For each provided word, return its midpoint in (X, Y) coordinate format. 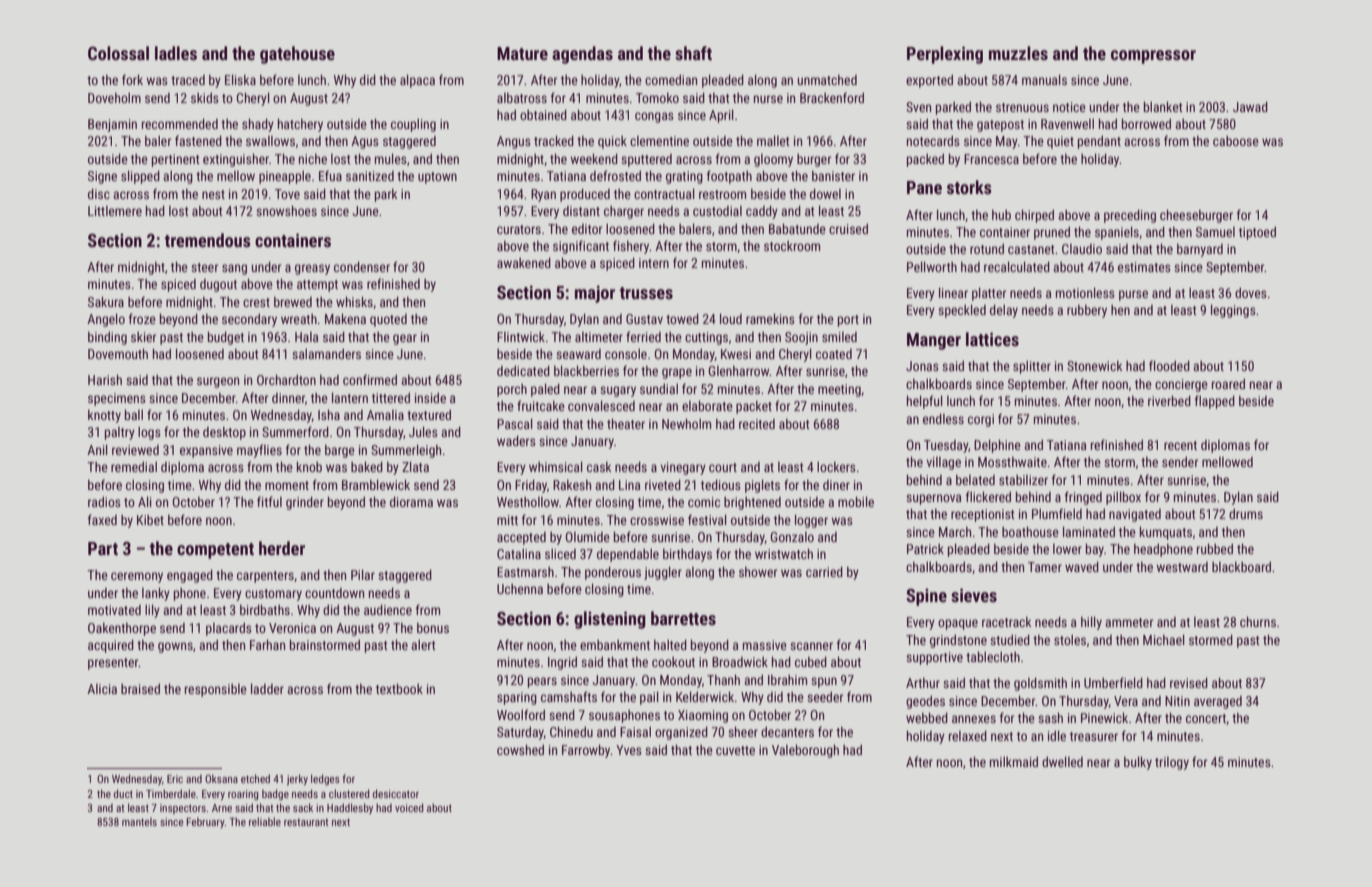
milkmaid (1014, 761)
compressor (1153, 57)
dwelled (1062, 761)
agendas (582, 55)
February (206, 822)
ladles (176, 53)
